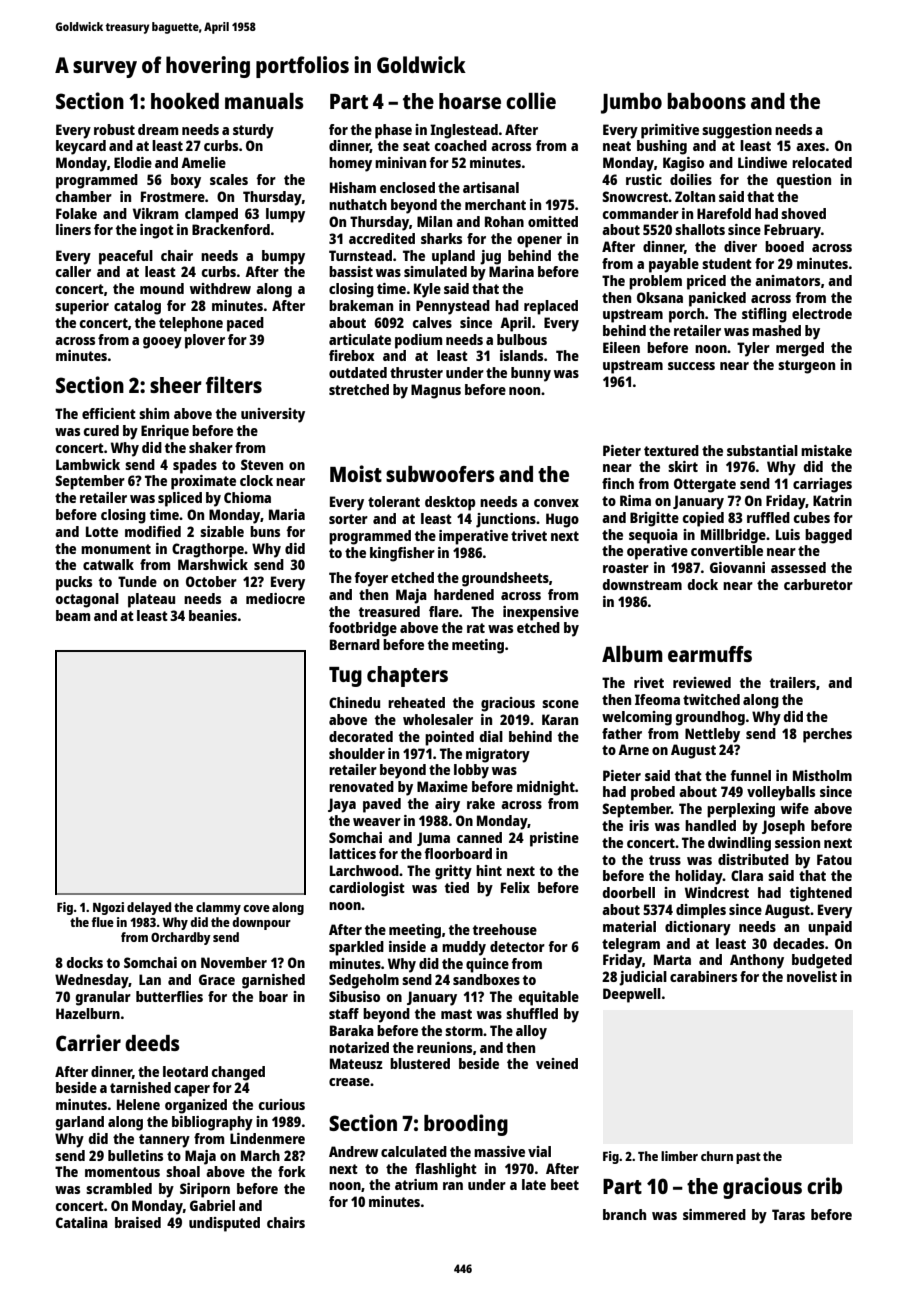 Image resolution: width=908 pixels, height=1316 pixels. I want to click on sparkled, so click(356, 948).
